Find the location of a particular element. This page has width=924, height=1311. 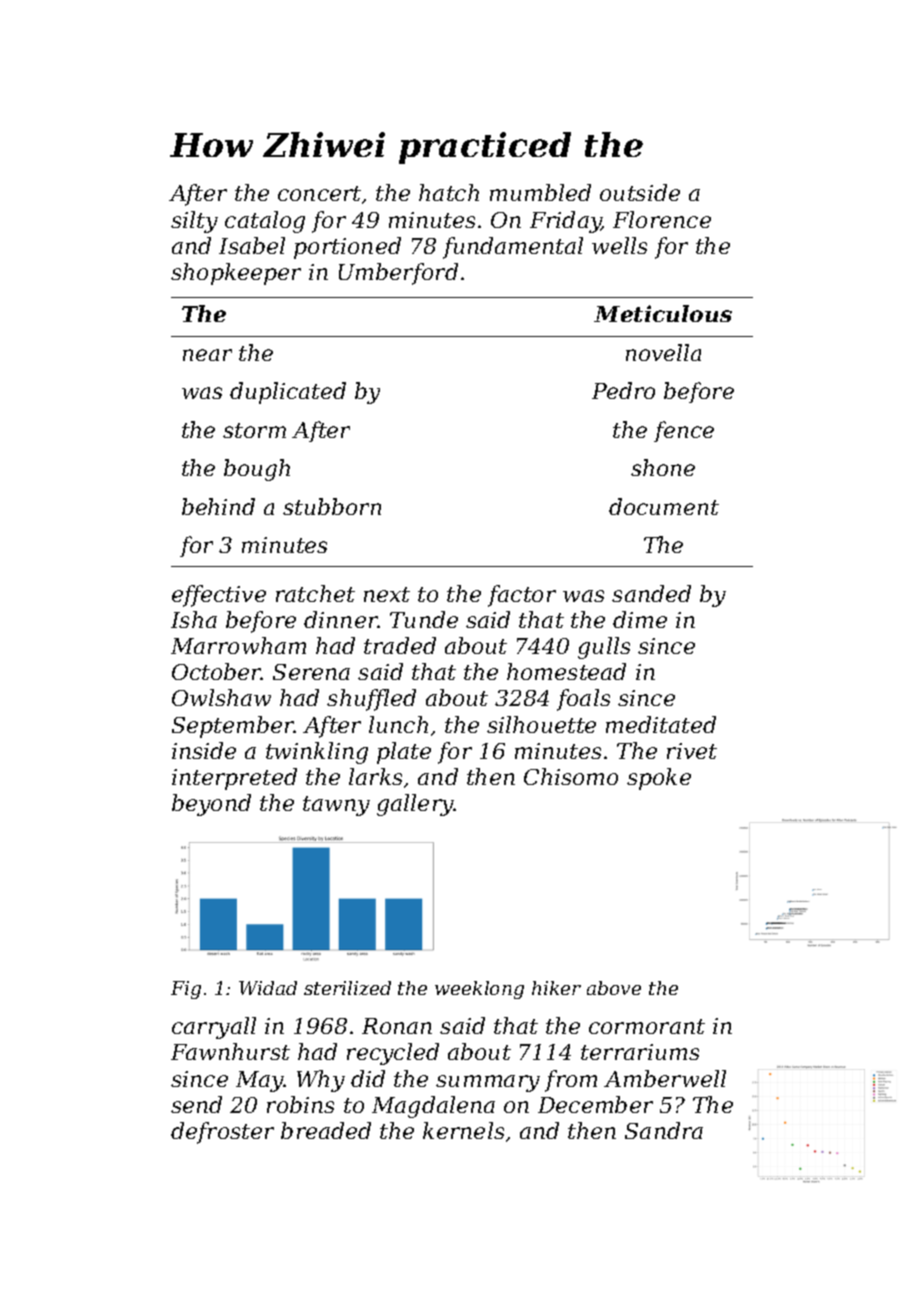

Umberford is located at coordinates (398, 274).
